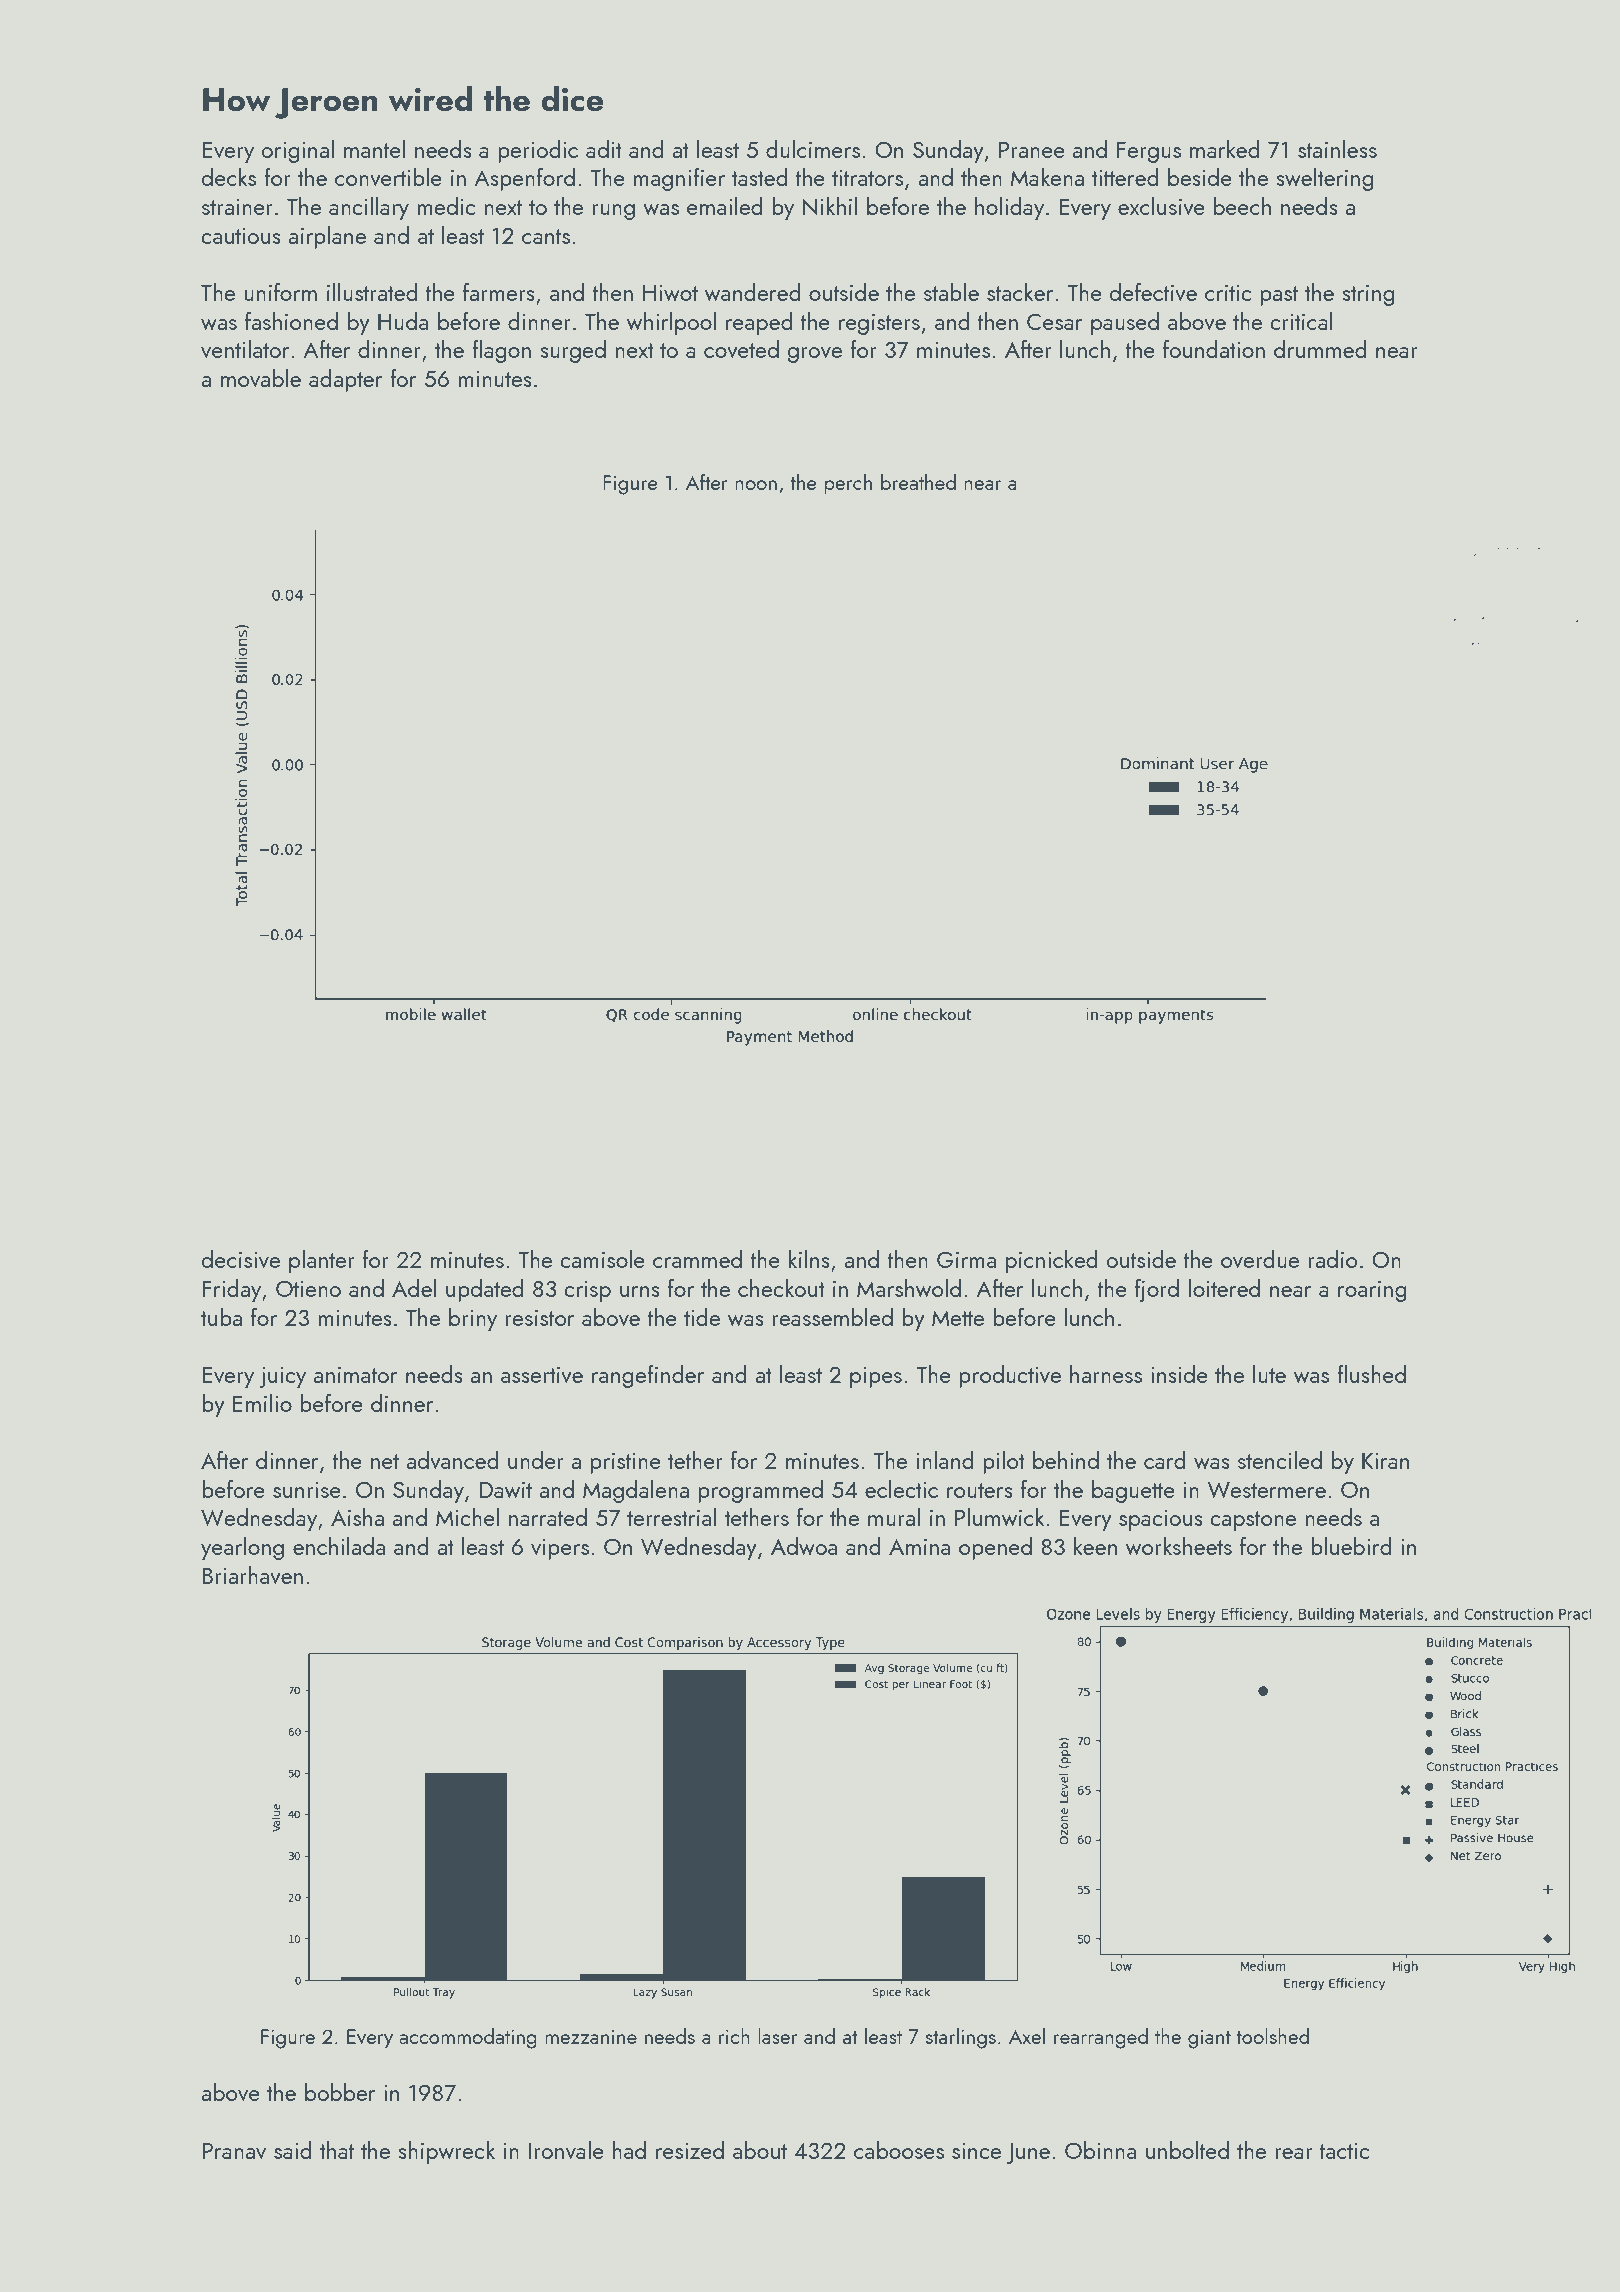 This screenshot has height=2292, width=1620. I want to click on card, so click(1165, 1460).
